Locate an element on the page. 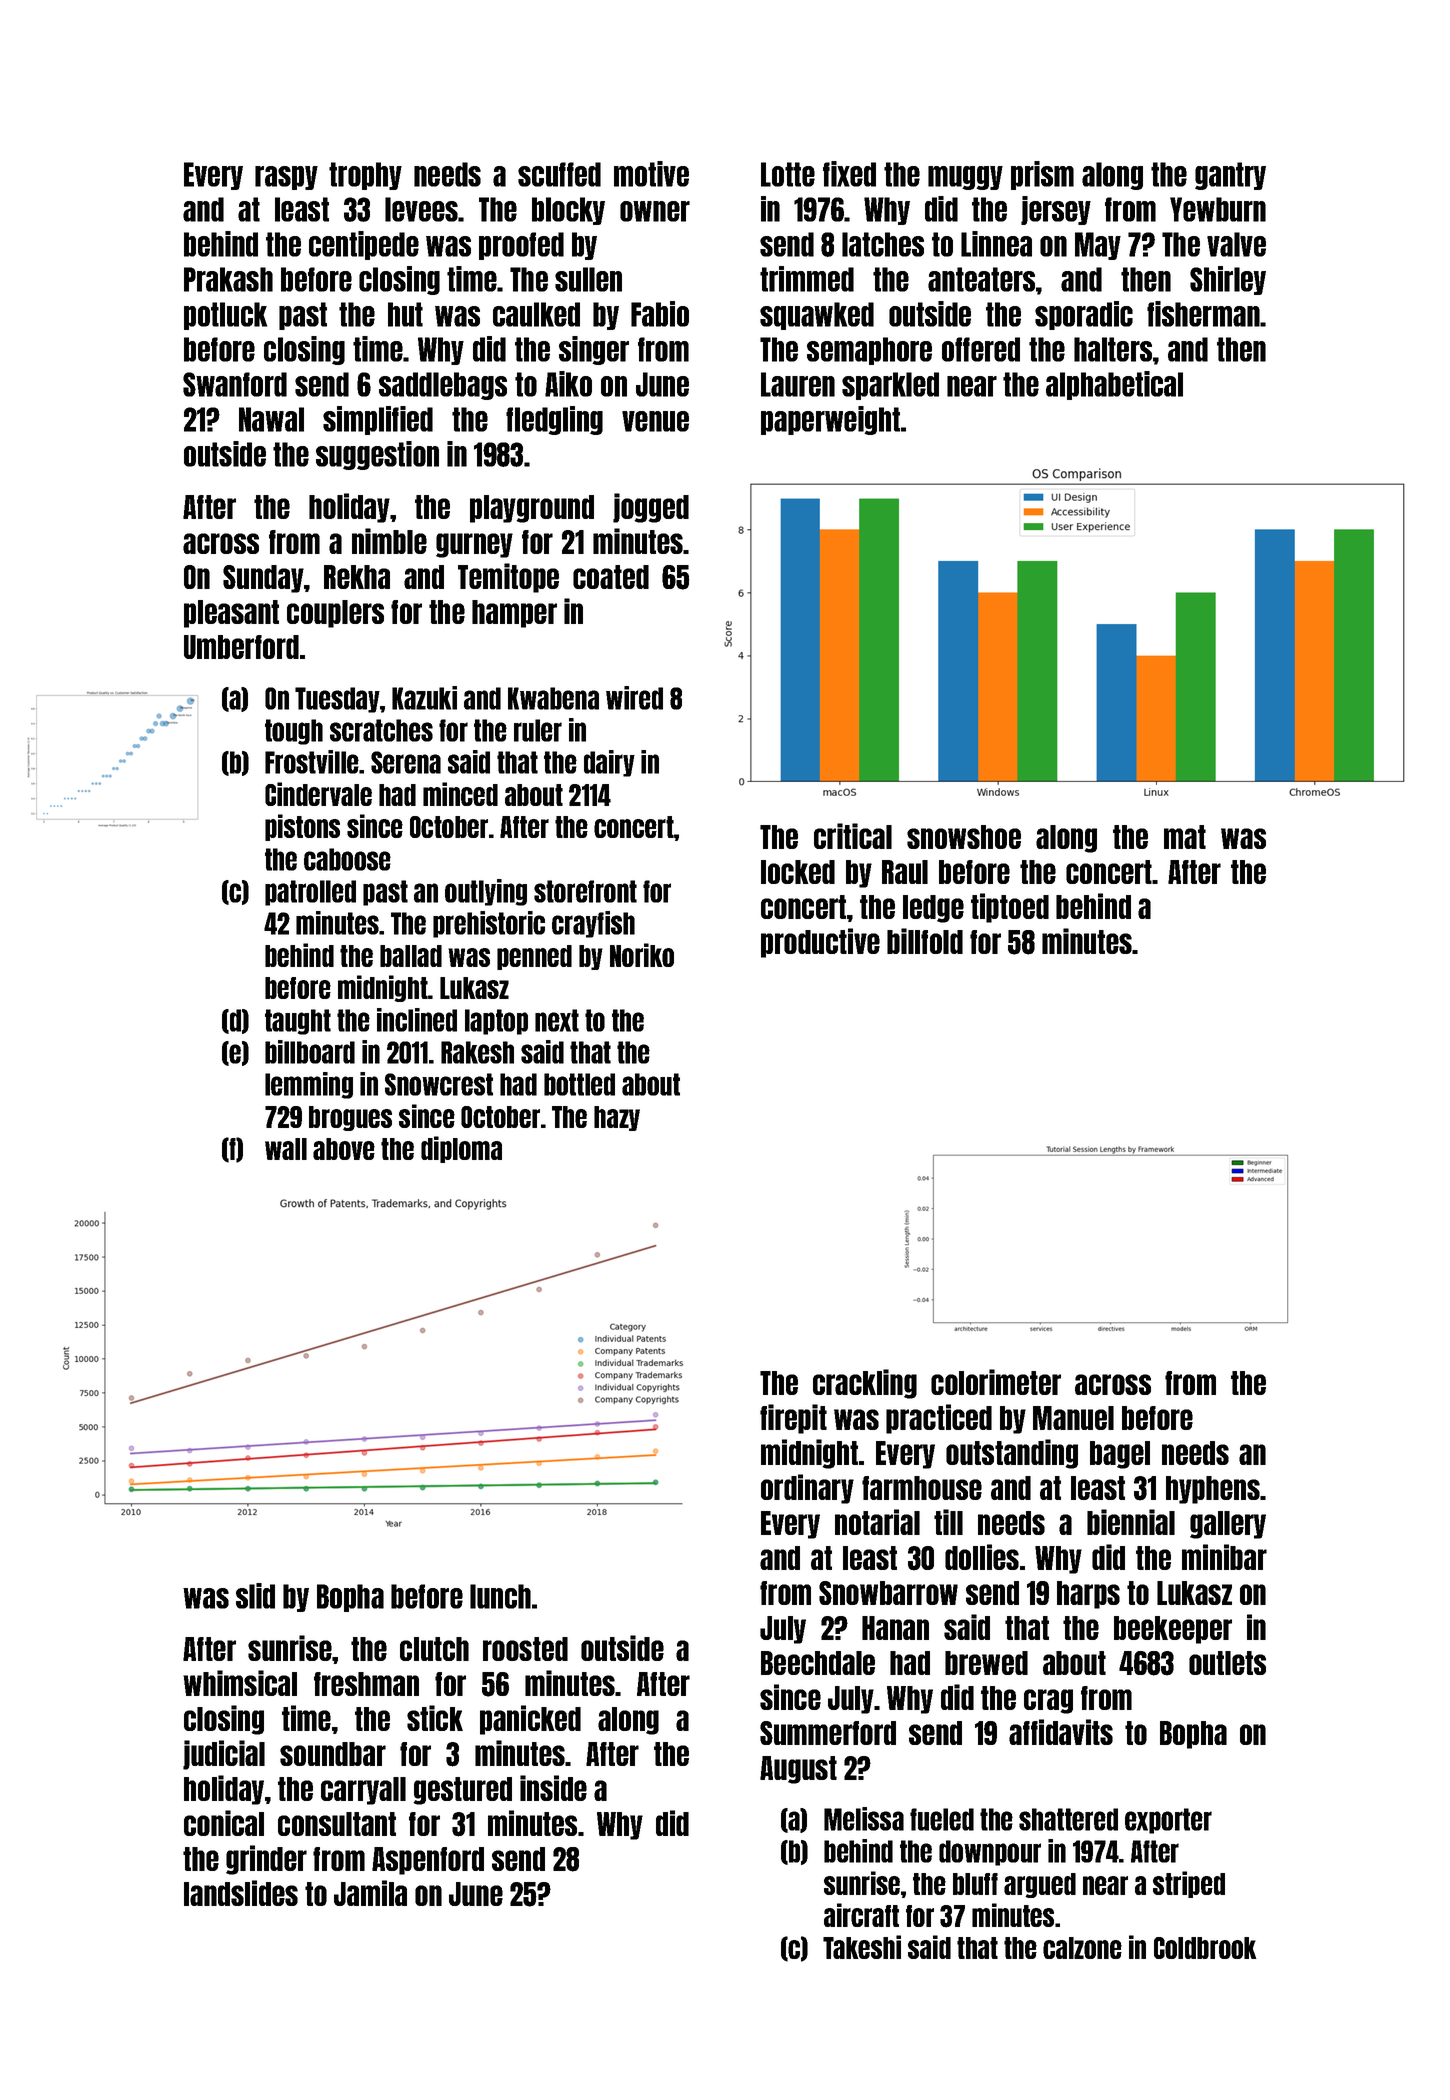  playground is located at coordinates (532, 509).
